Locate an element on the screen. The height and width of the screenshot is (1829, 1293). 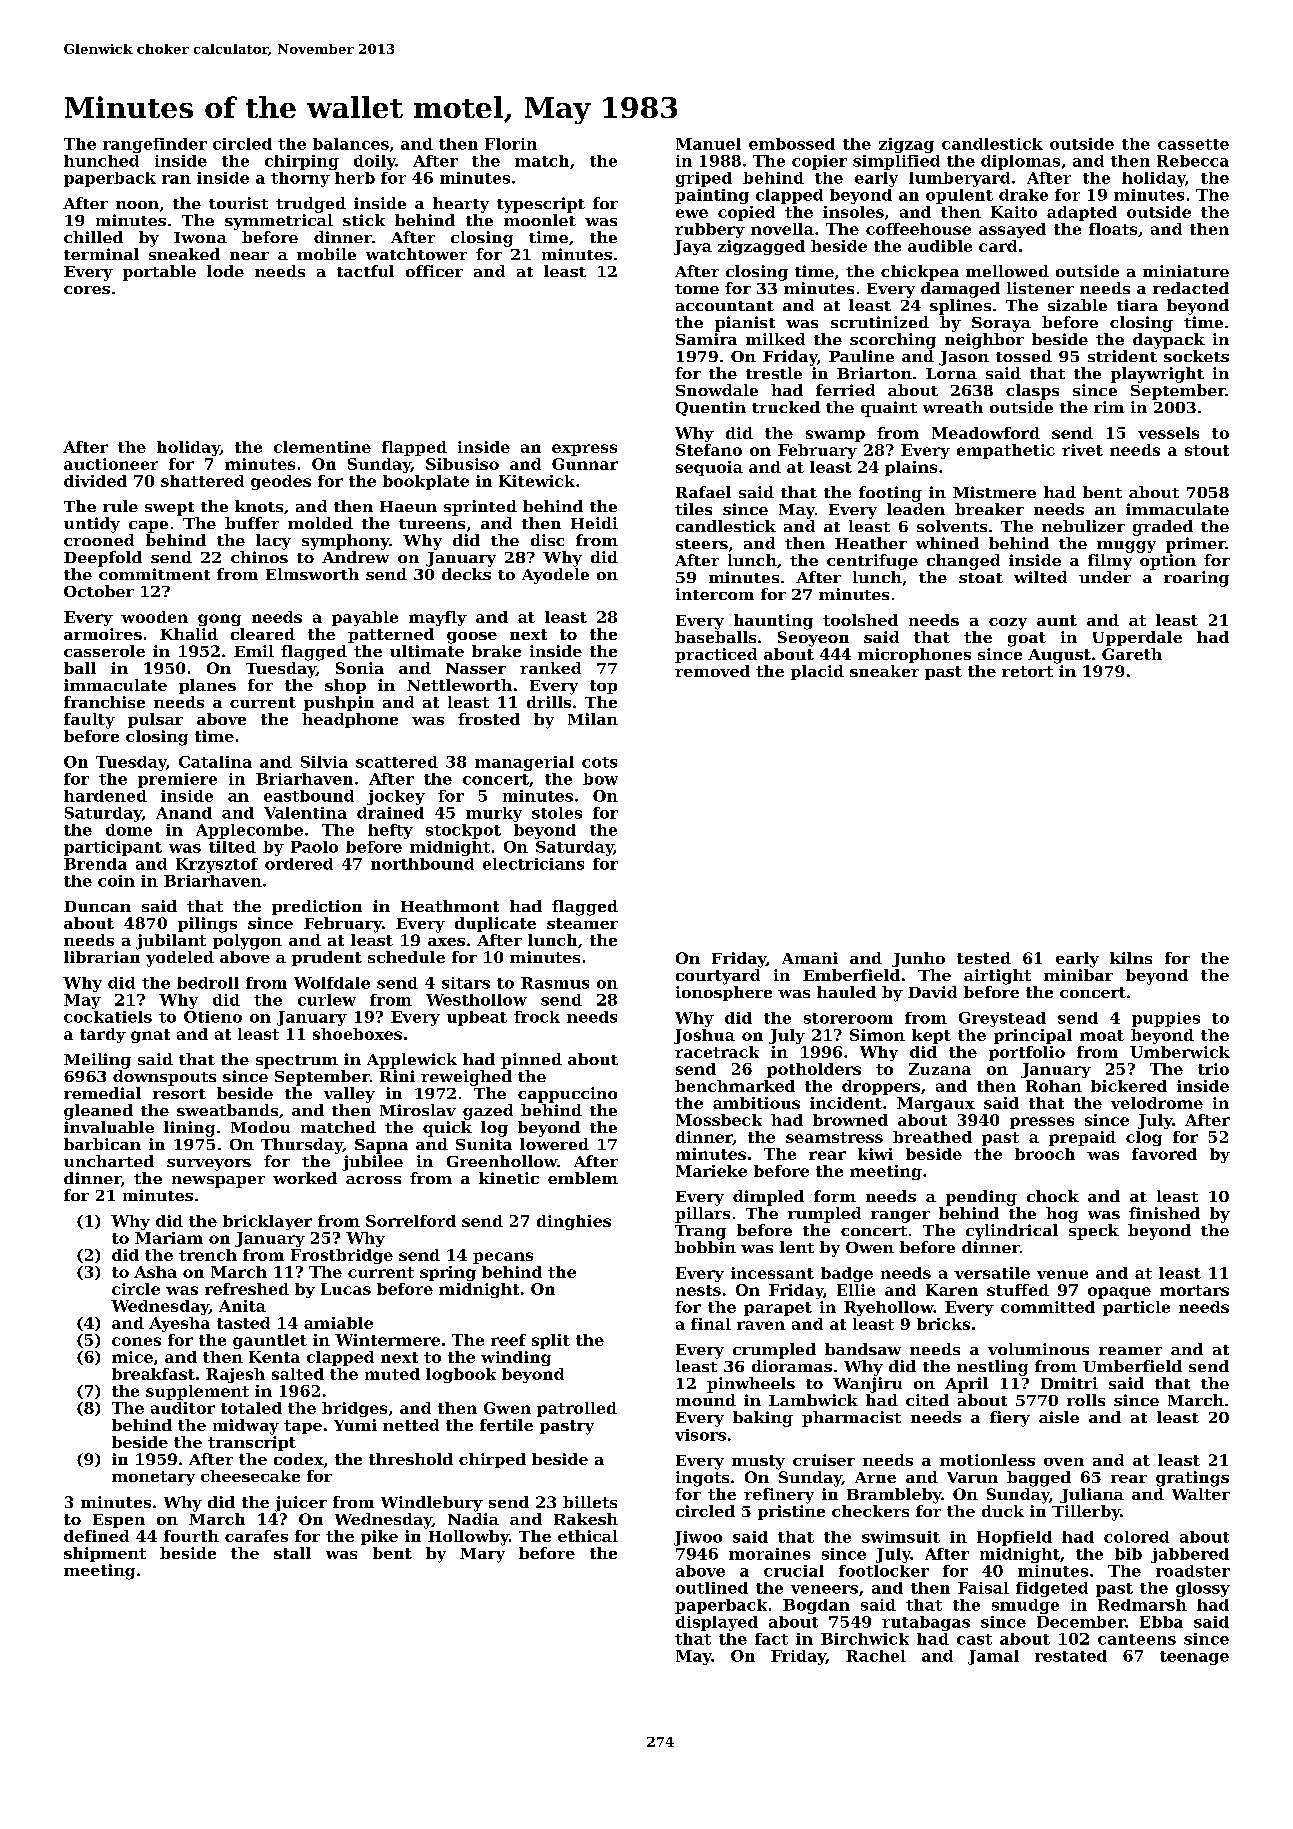
Gareth is located at coordinates (1132, 654).
